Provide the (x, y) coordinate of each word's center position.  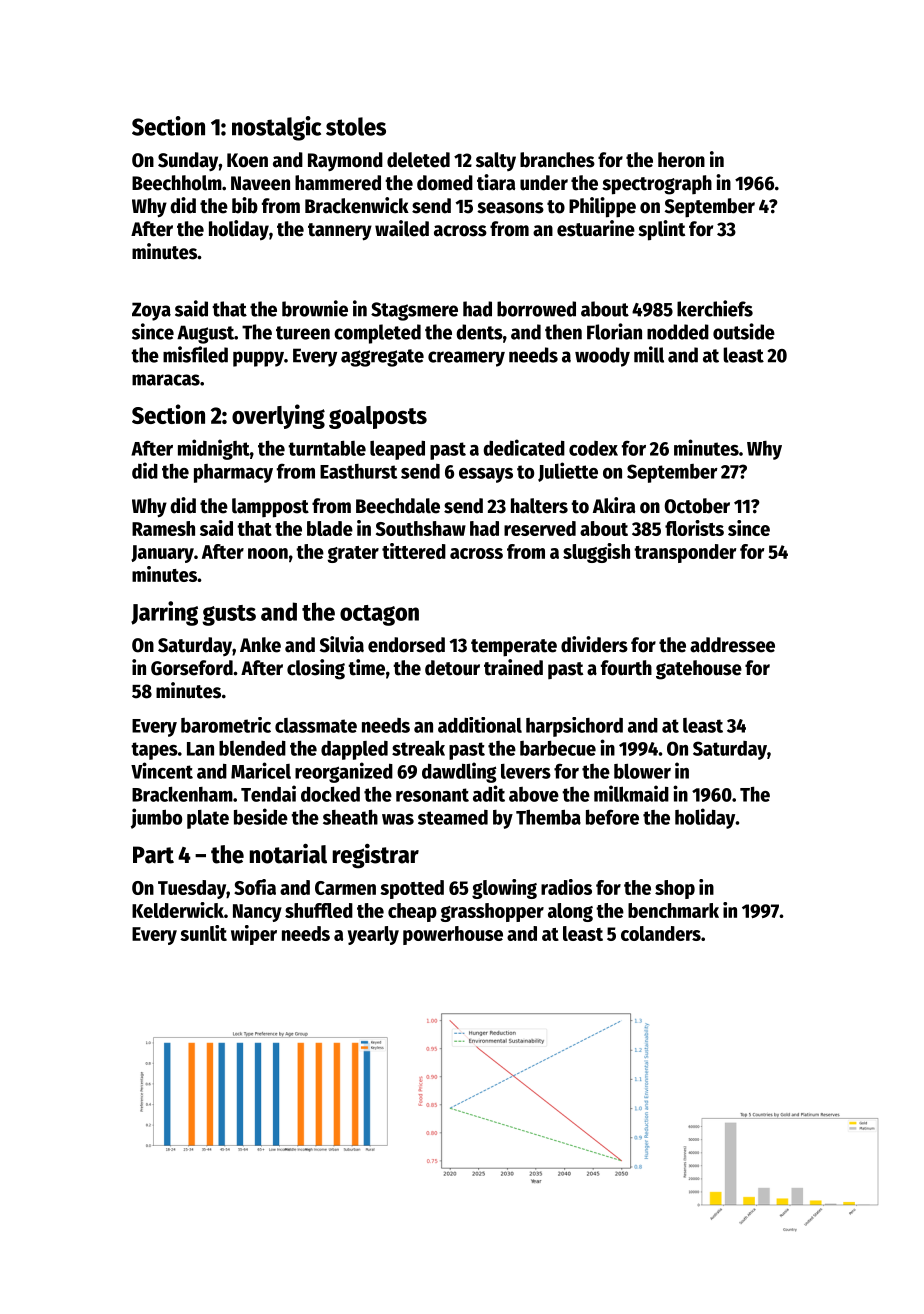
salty (496, 161)
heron (681, 160)
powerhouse (453, 935)
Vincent (162, 770)
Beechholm (177, 183)
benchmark (673, 910)
